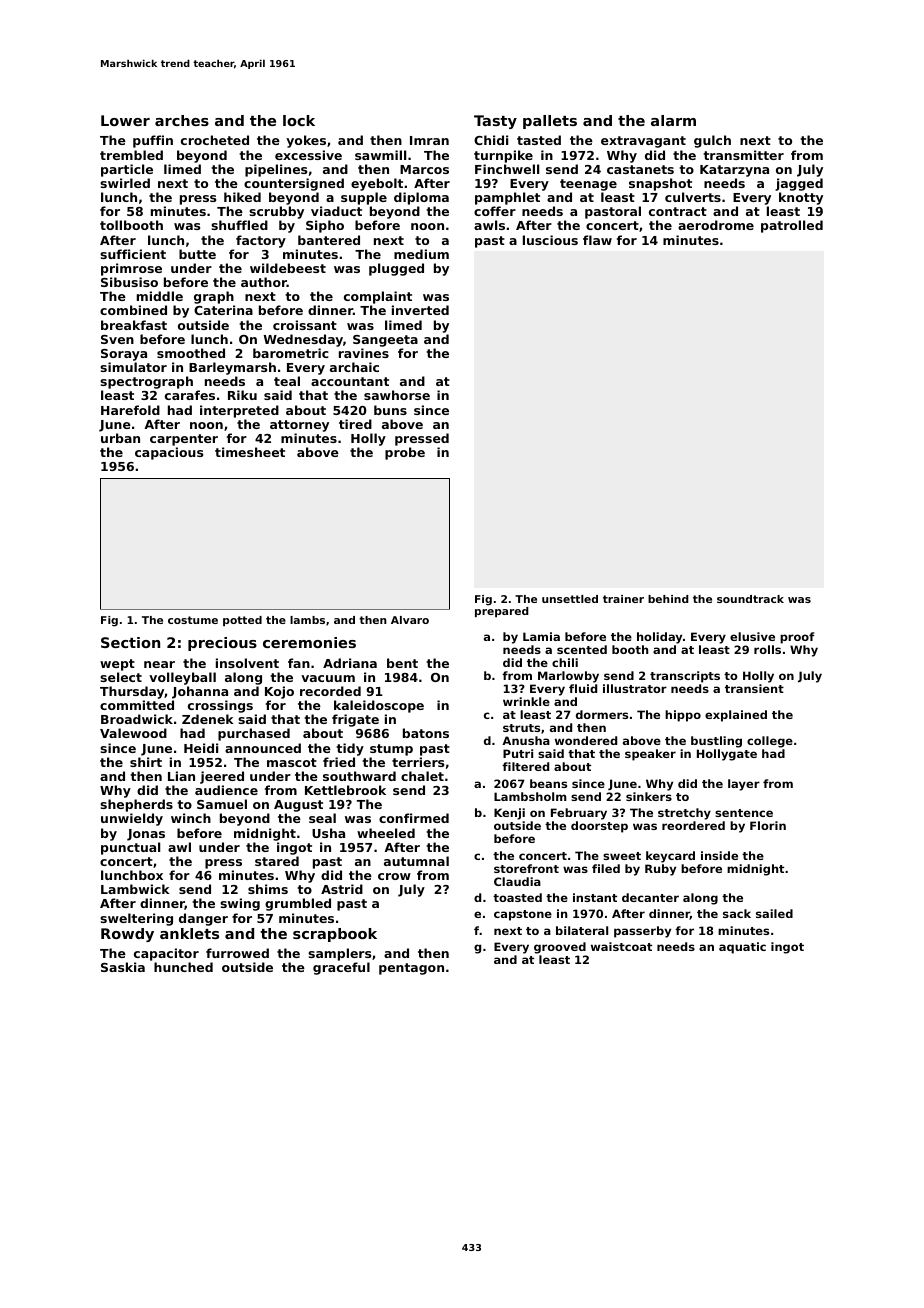  Describe the element at coordinates (719, 855) in the screenshot. I see `inside` at that location.
